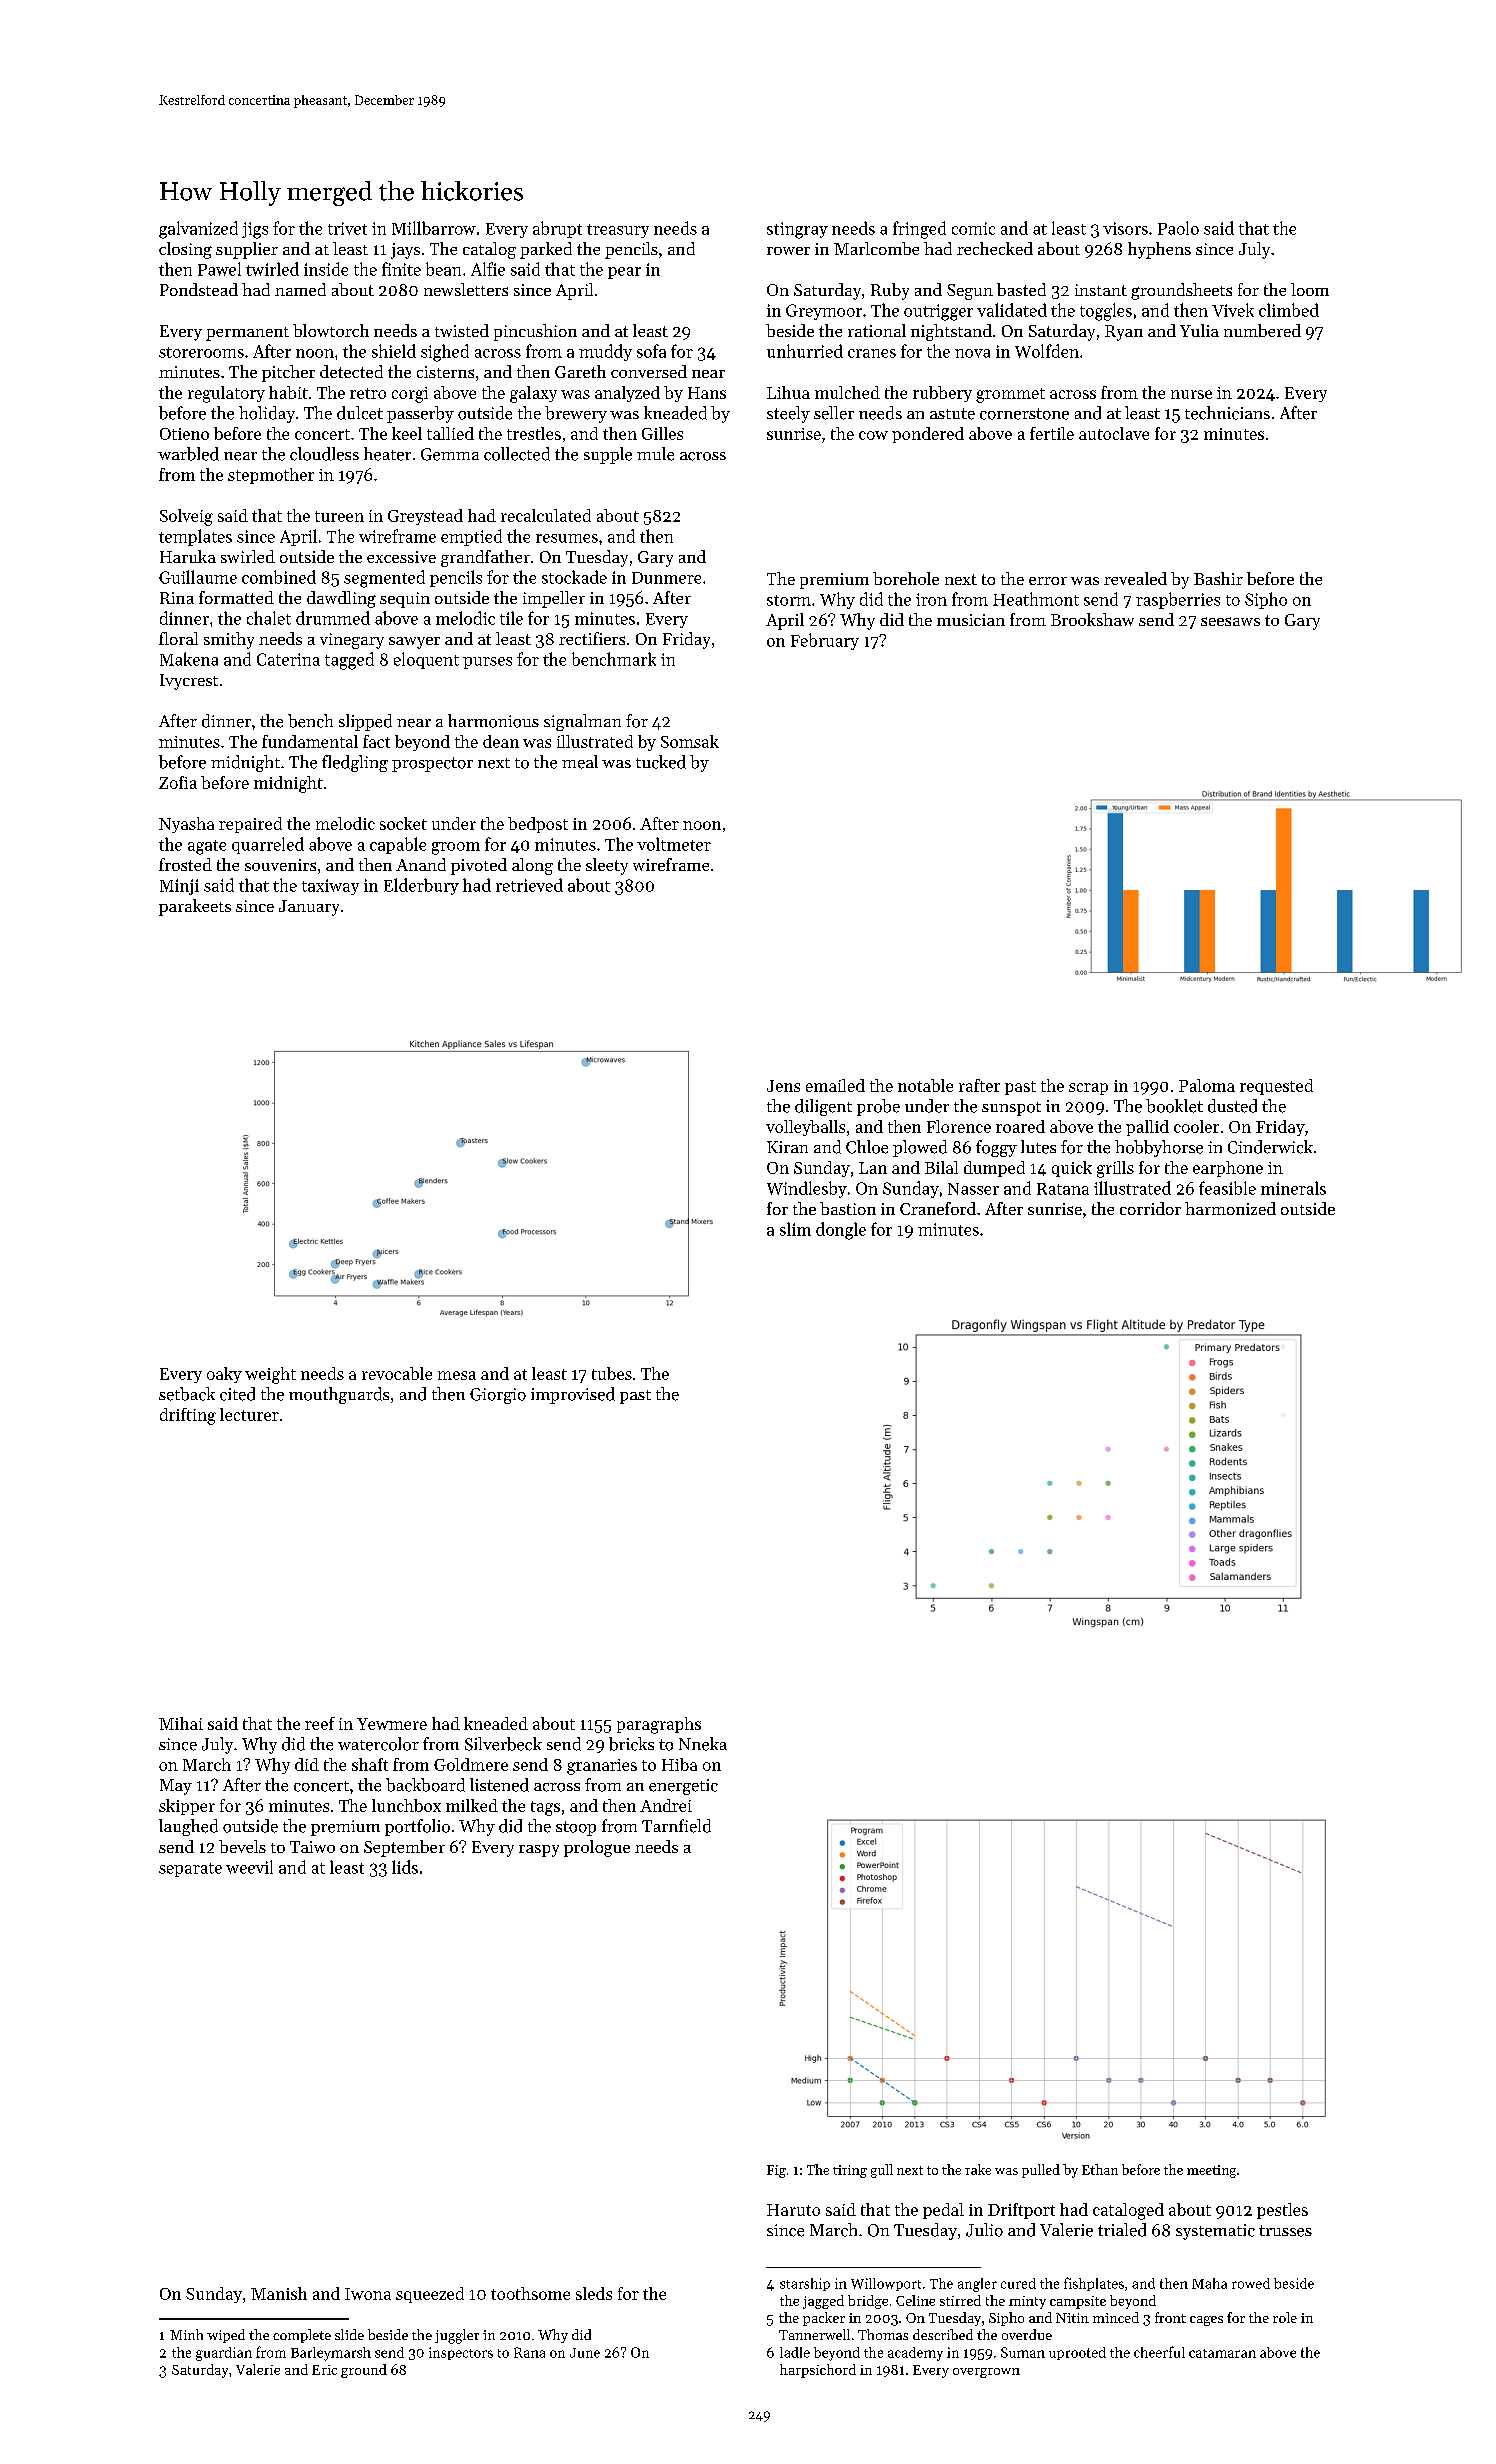 This document has width=1496, height=2464. I want to click on tubes, so click(612, 1373).
